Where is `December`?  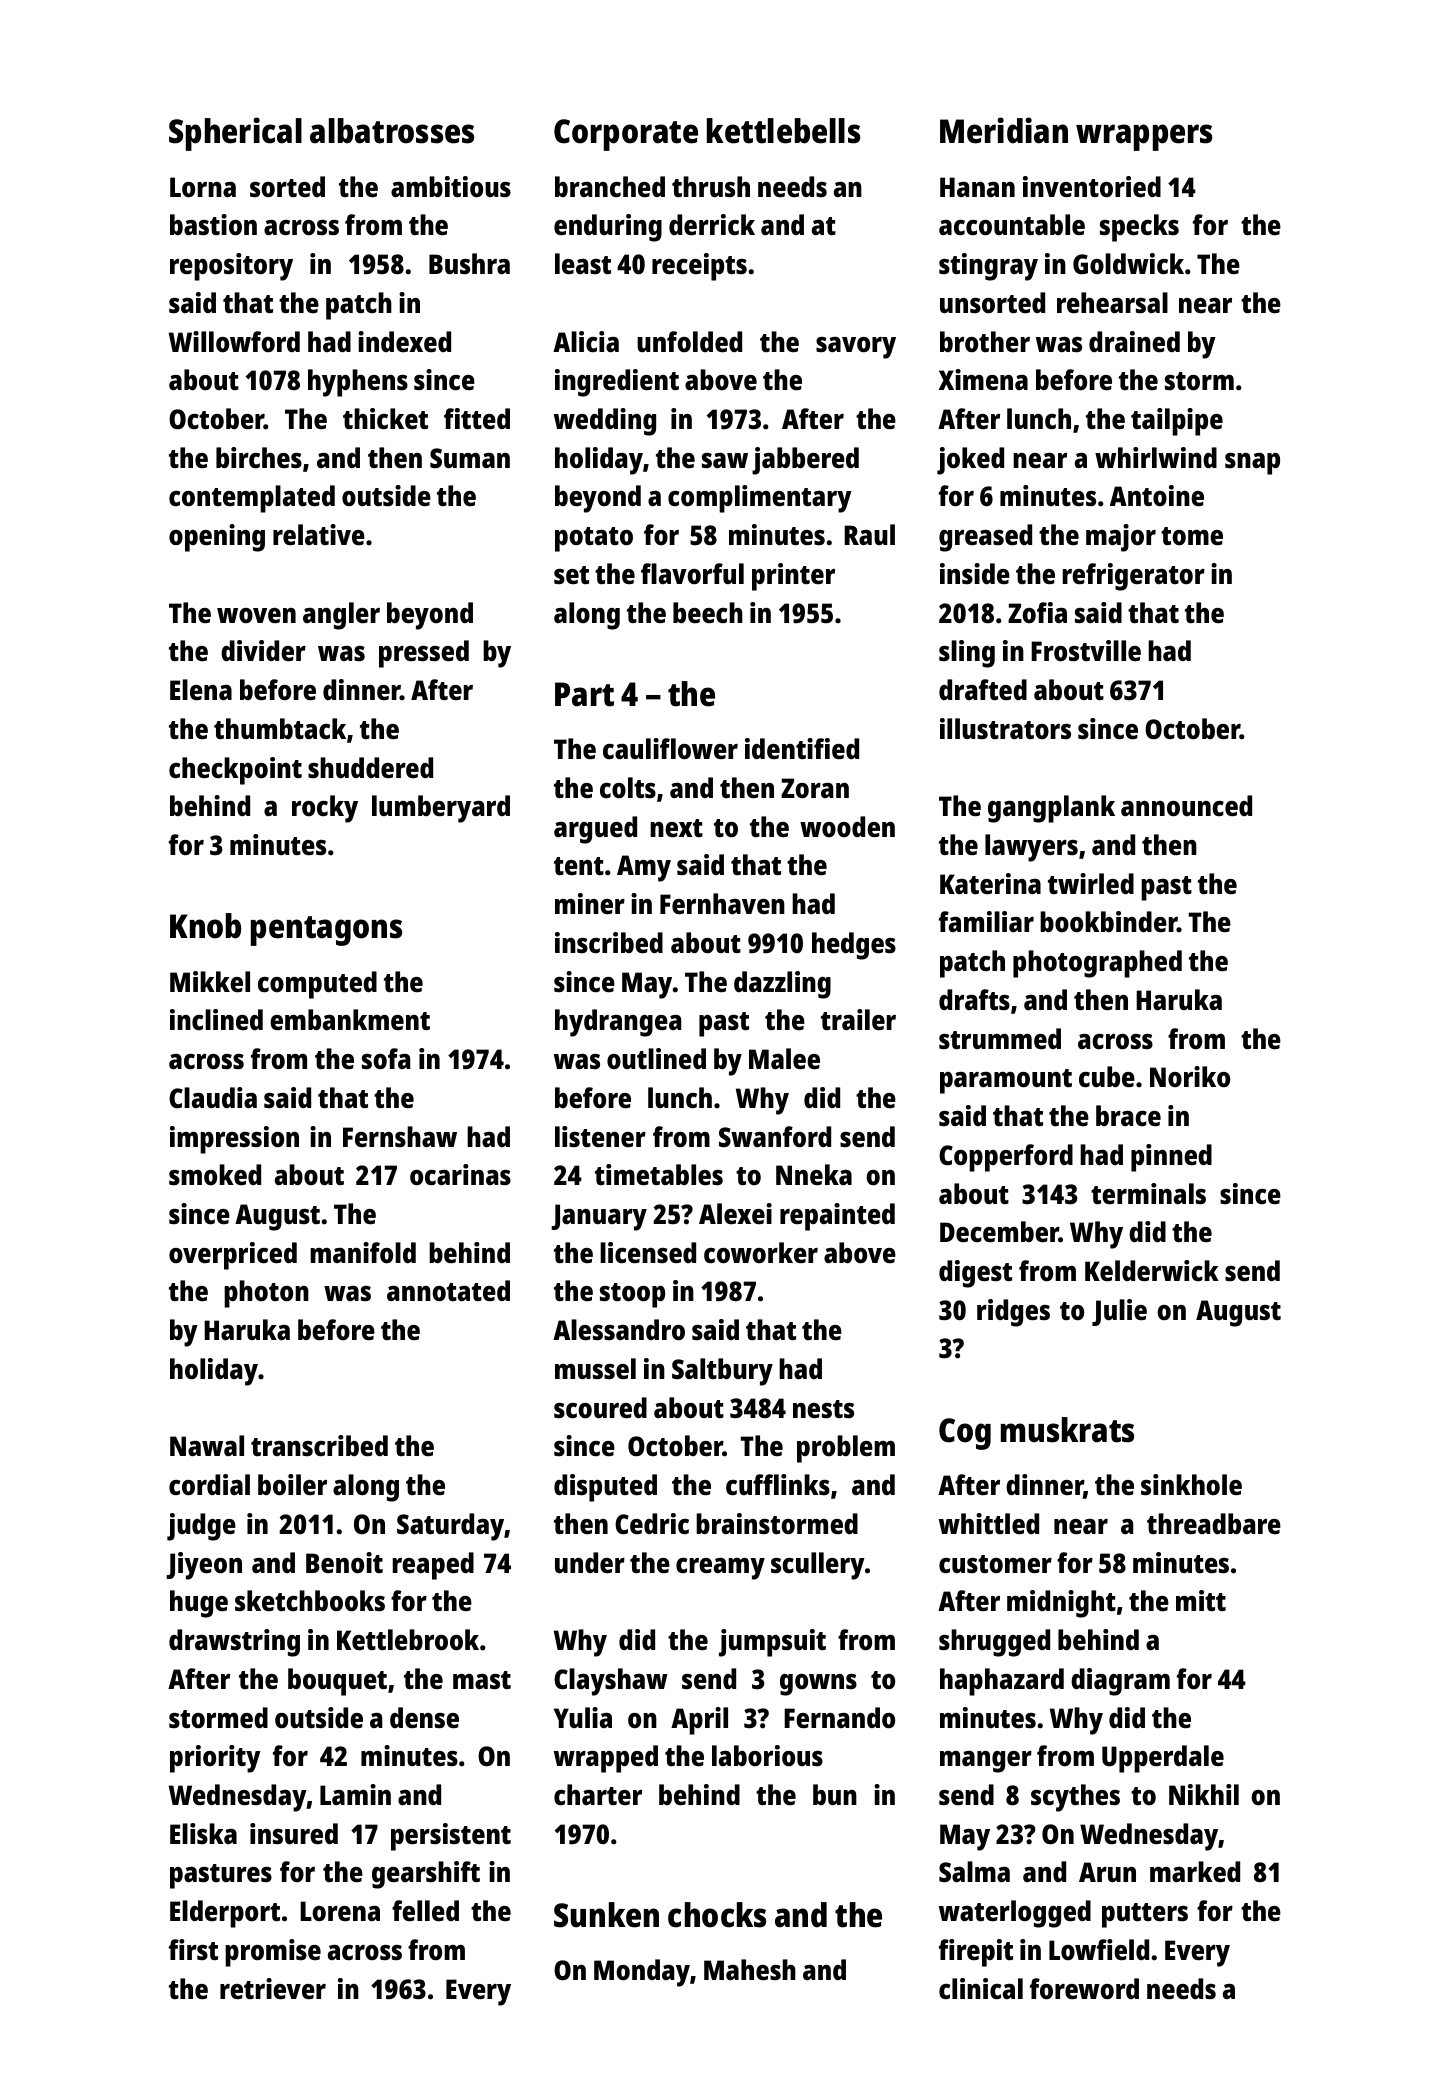
December is located at coordinates (999, 1232).
